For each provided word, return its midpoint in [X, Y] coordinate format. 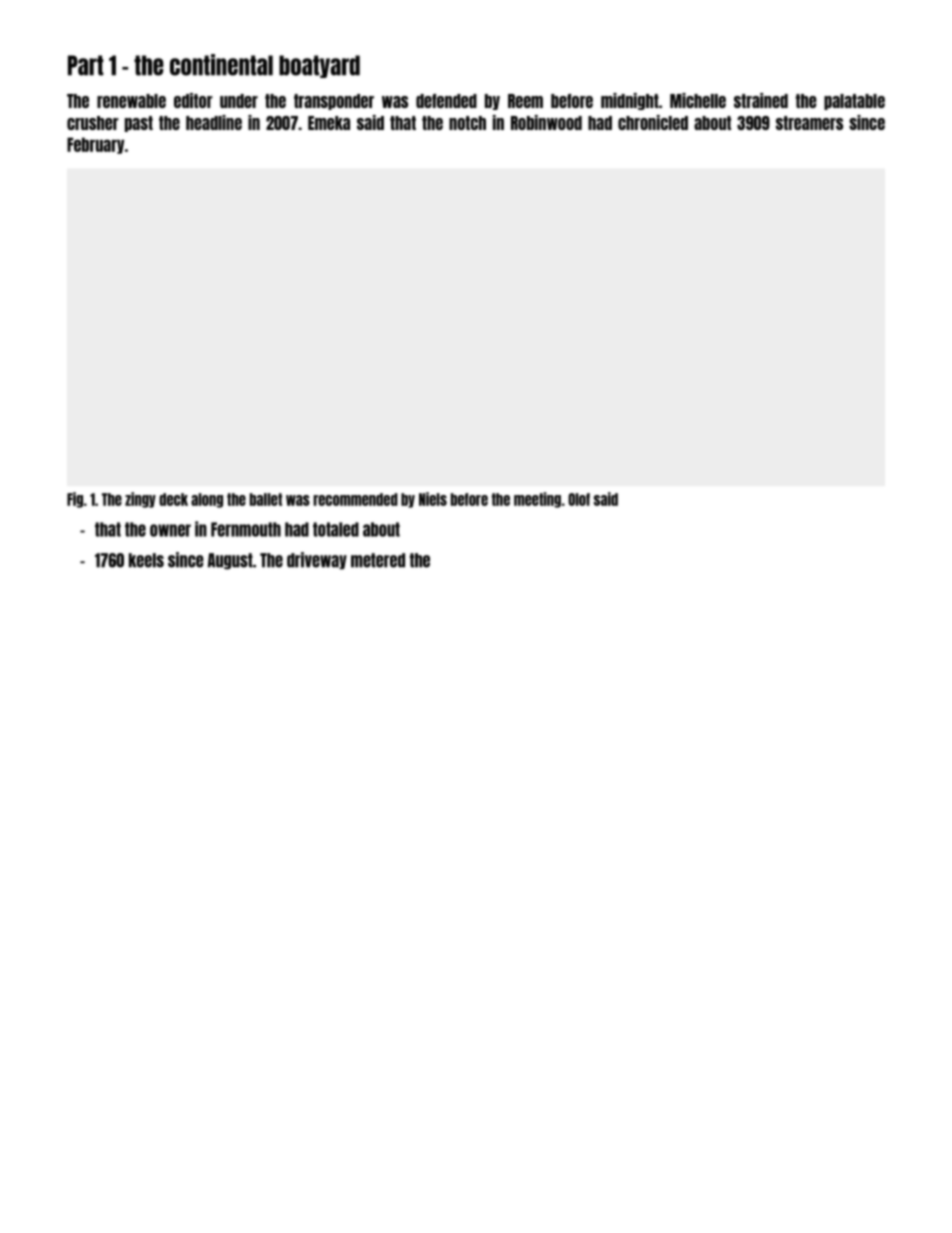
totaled [336, 529]
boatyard [319, 66]
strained [761, 100]
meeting [537, 500]
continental [221, 65]
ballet [266, 499]
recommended [356, 499]
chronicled [653, 122]
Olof [579, 499]
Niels [433, 499]
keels [146, 560]
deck [173, 499]
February [95, 145]
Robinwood [546, 122]
